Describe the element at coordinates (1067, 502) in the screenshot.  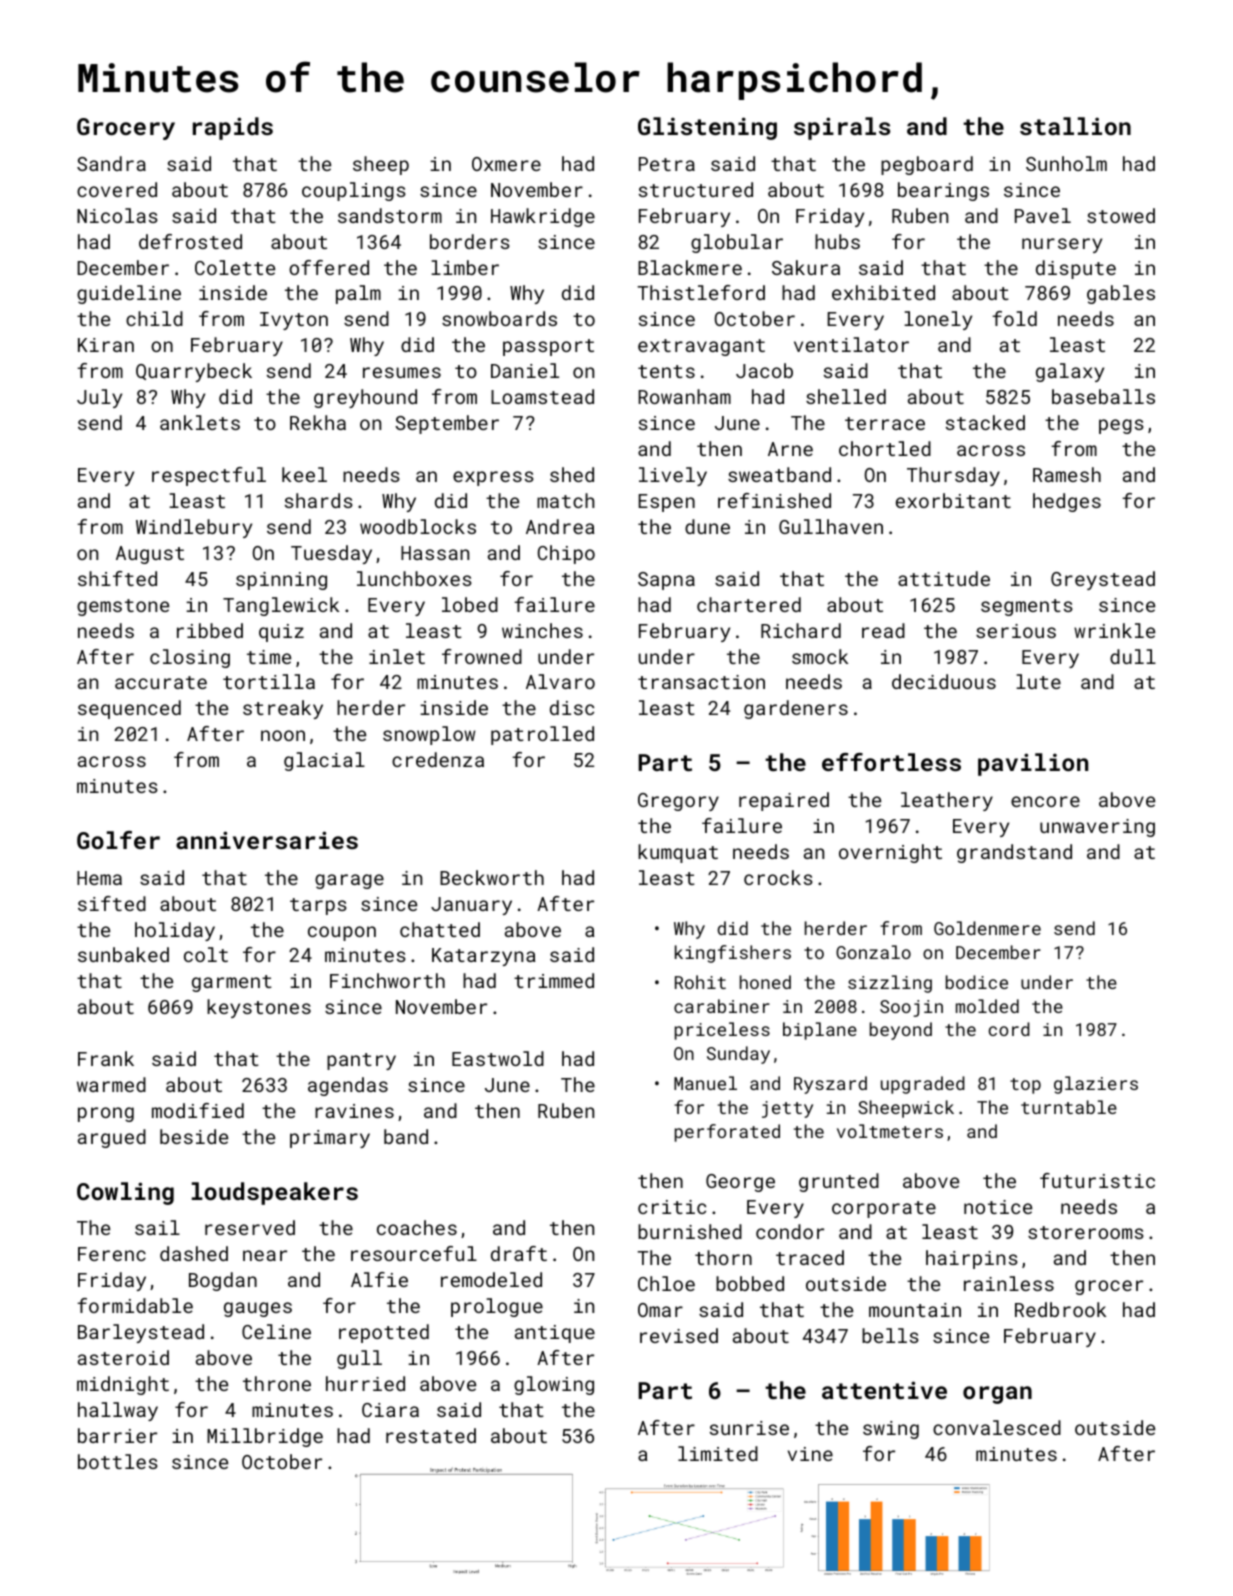
I see `hedges` at that location.
